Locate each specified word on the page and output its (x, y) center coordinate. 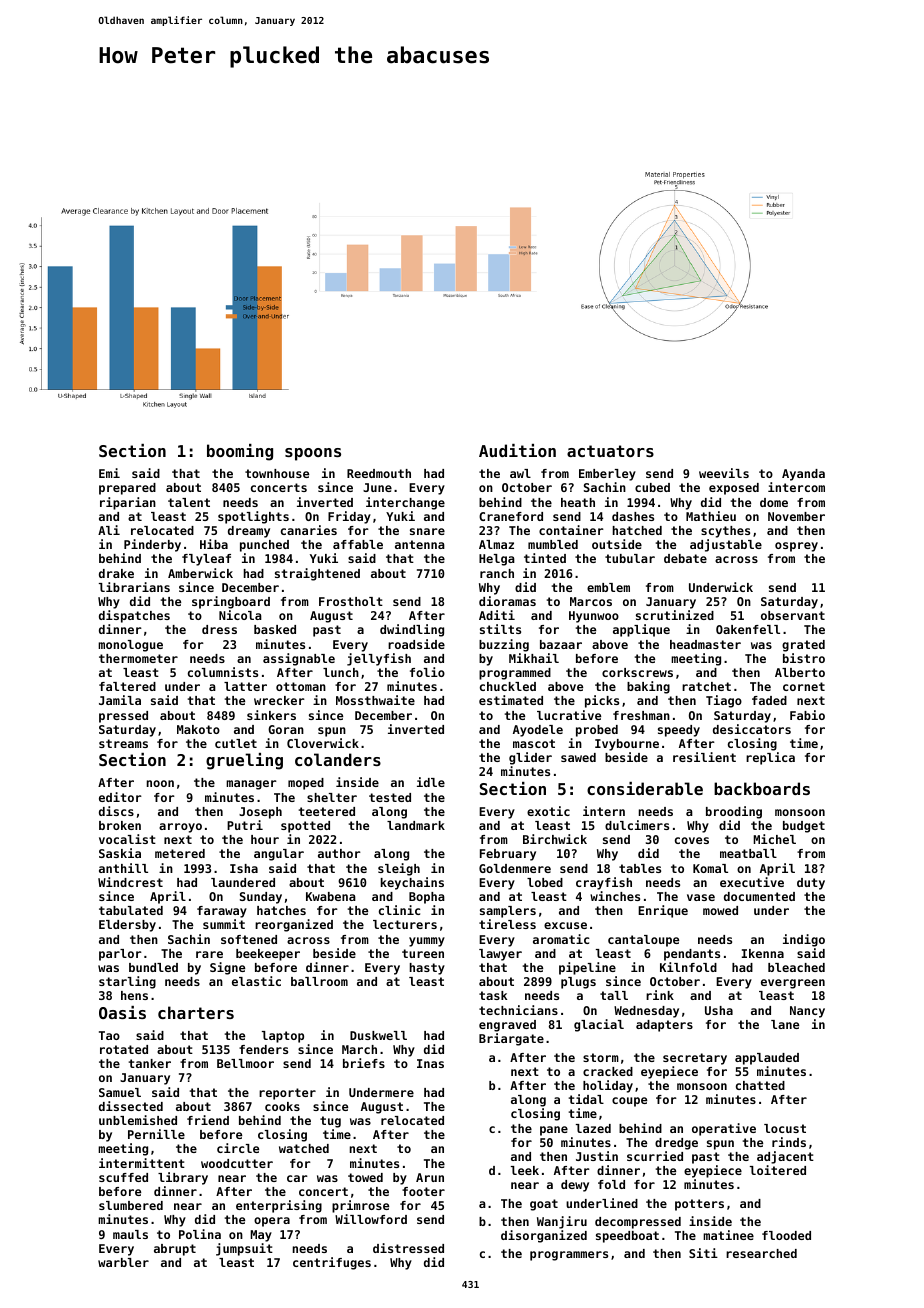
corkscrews (637, 672)
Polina (200, 1234)
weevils (724, 473)
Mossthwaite (375, 700)
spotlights (253, 517)
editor (120, 797)
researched (761, 1253)
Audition (517, 450)
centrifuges (332, 1263)
